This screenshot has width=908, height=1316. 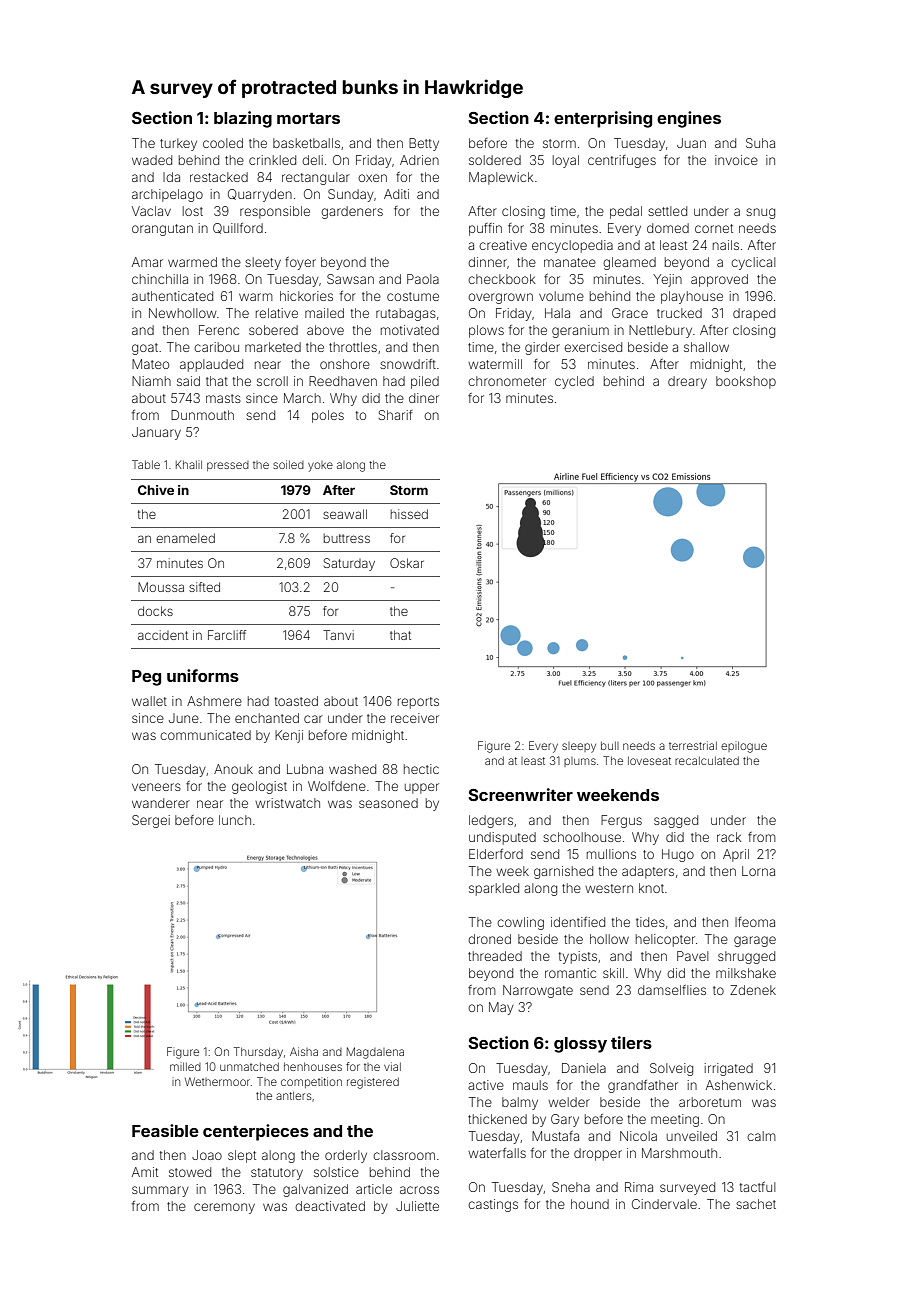 What do you see at coordinates (178, 144) in the screenshot?
I see `turkey` at bounding box center [178, 144].
